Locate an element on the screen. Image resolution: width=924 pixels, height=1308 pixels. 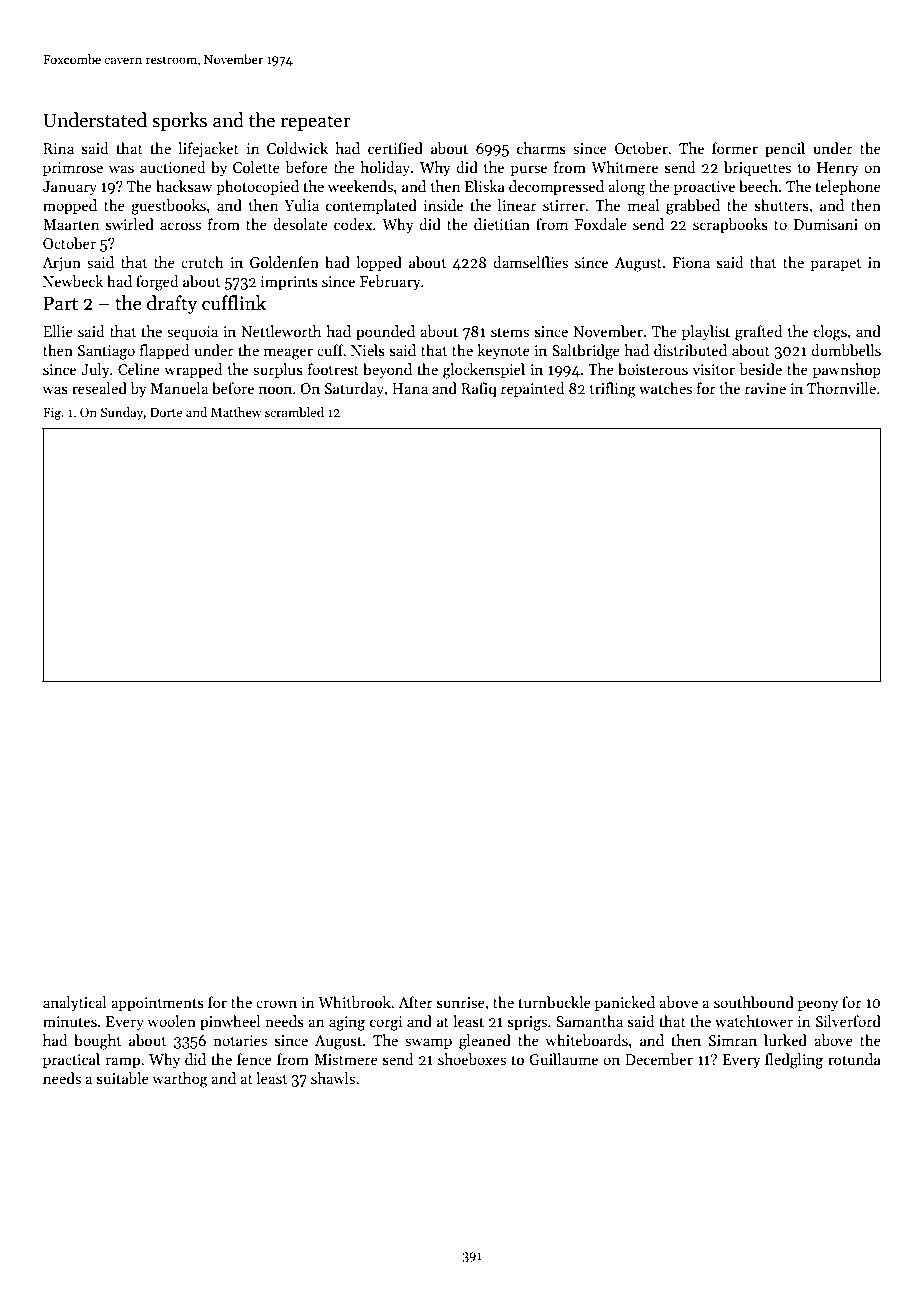
suitable is located at coordinates (123, 1078).
